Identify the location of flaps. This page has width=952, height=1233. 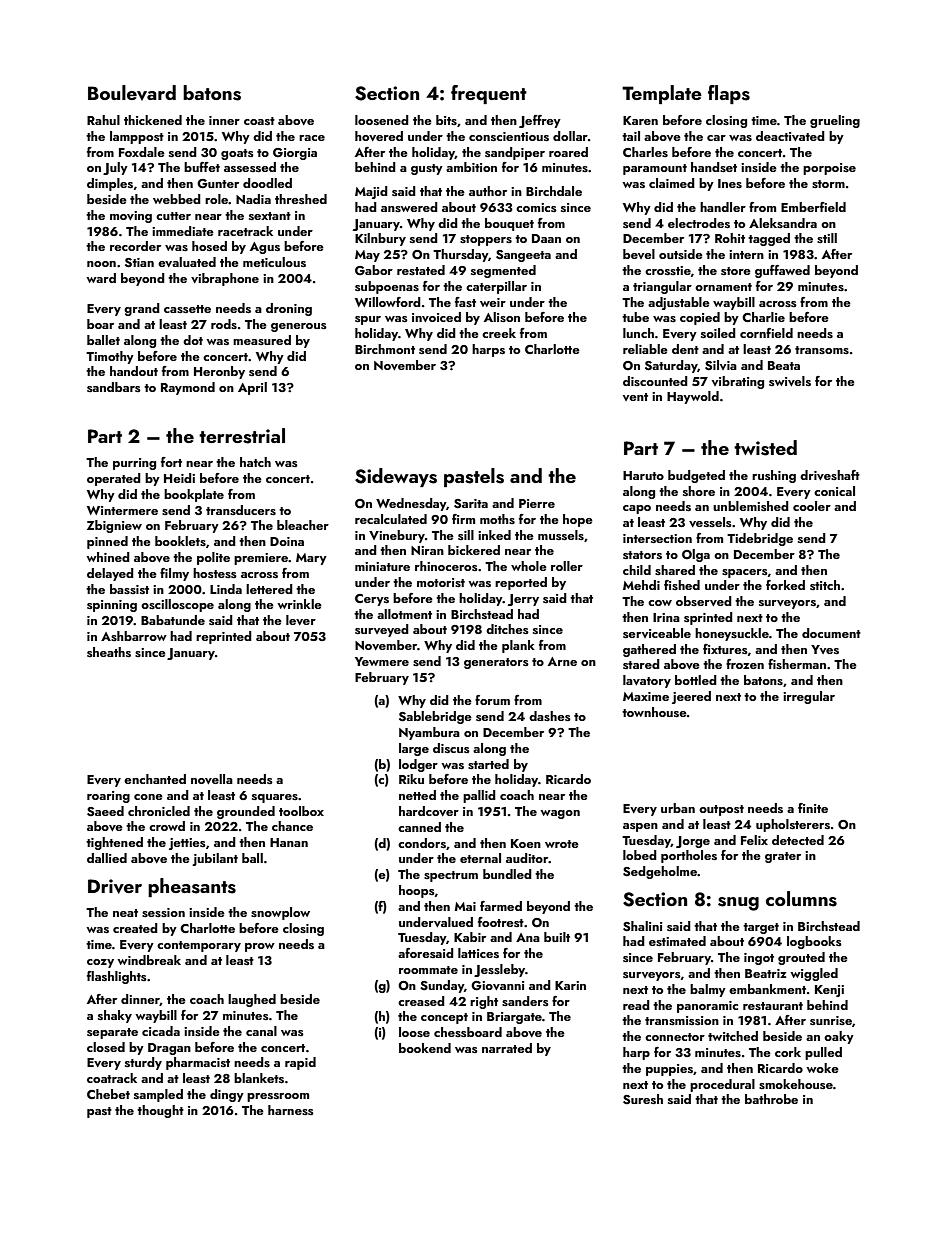
(729, 94).
